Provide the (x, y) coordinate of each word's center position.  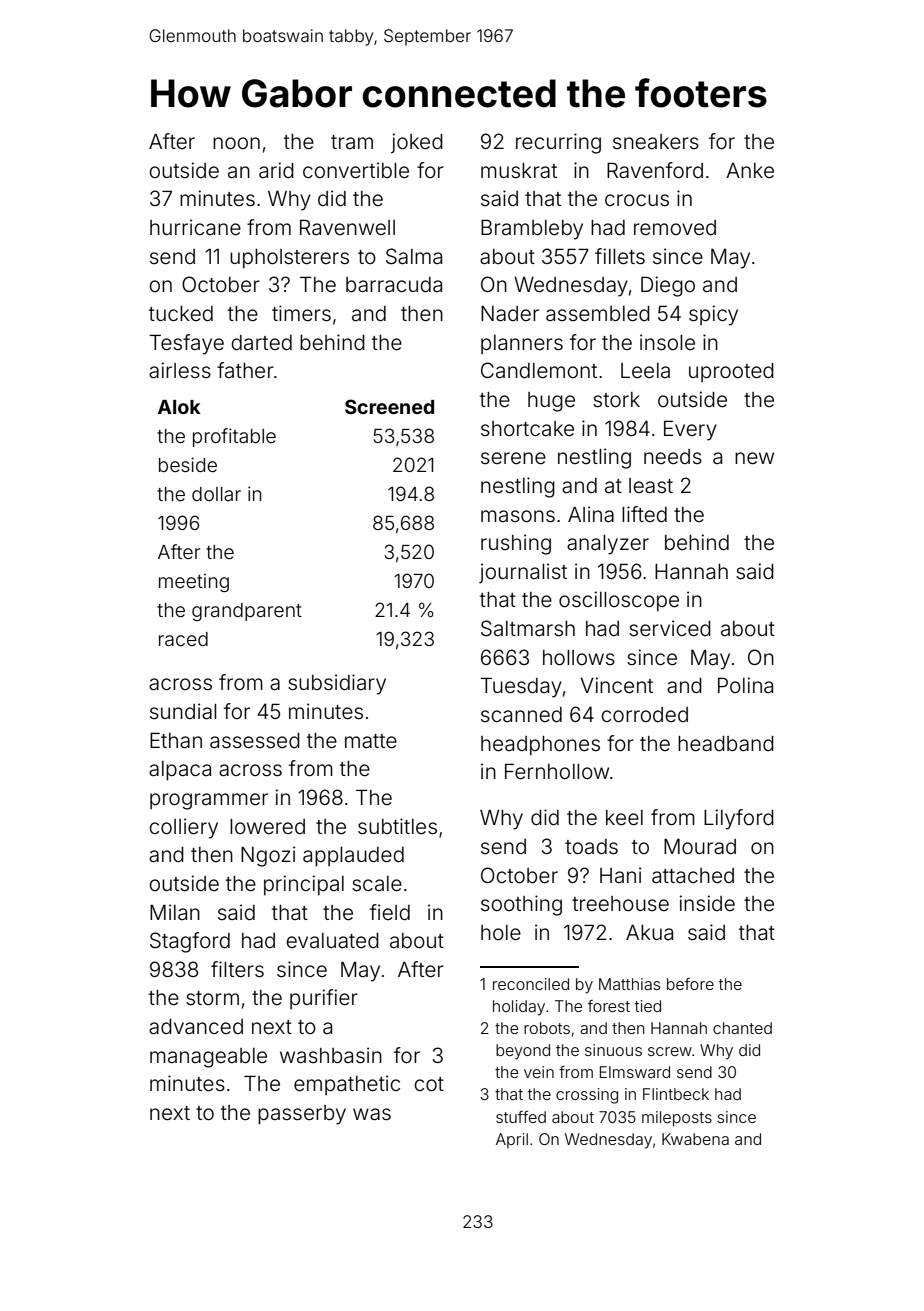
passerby (302, 1115)
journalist (523, 573)
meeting (194, 582)
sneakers (656, 142)
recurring (558, 143)
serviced (670, 628)
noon (236, 143)
